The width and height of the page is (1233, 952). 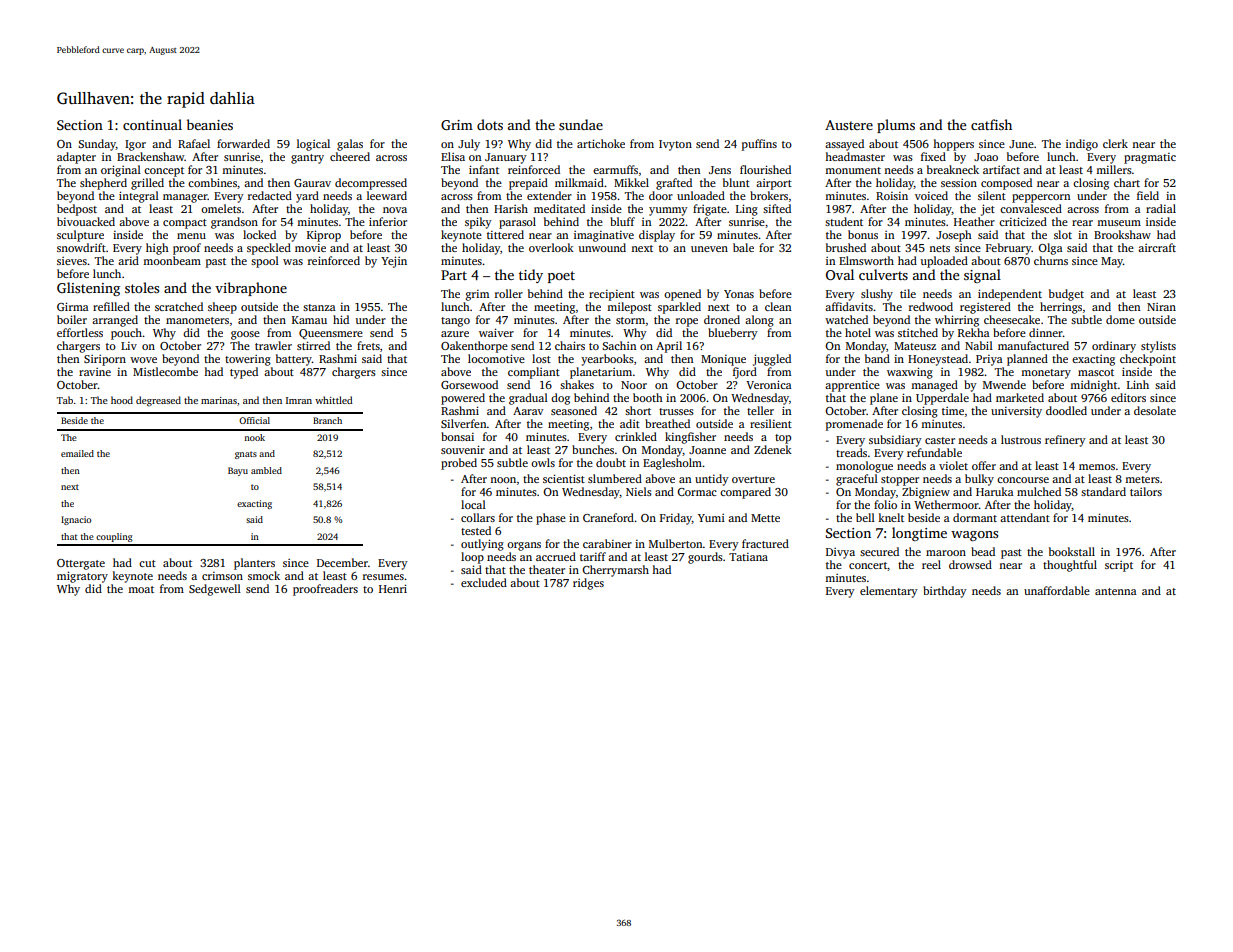 What do you see at coordinates (179, 306) in the page?
I see `scratched` at bounding box center [179, 306].
